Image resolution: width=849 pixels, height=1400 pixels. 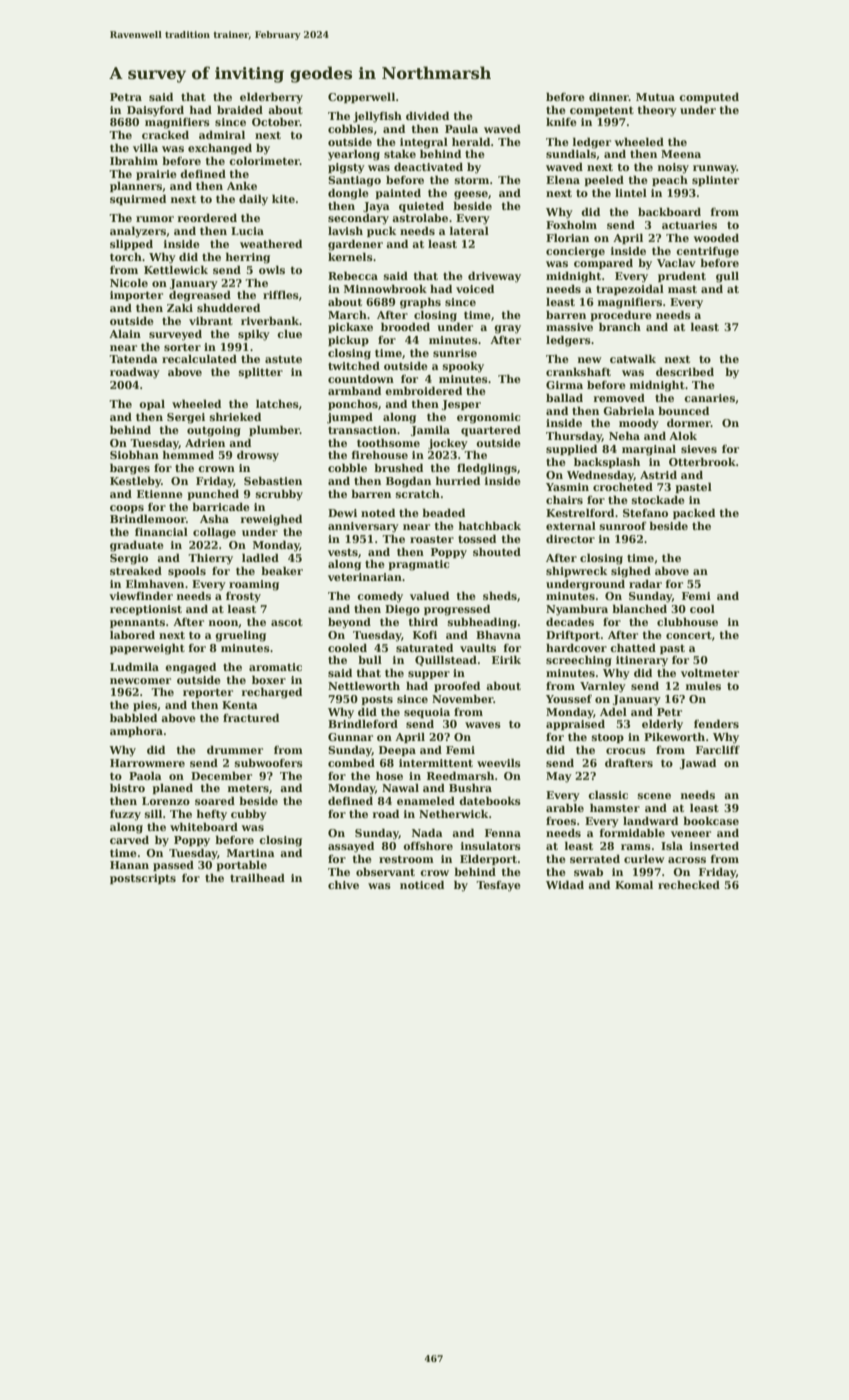 I want to click on Daisyford, so click(x=155, y=111).
